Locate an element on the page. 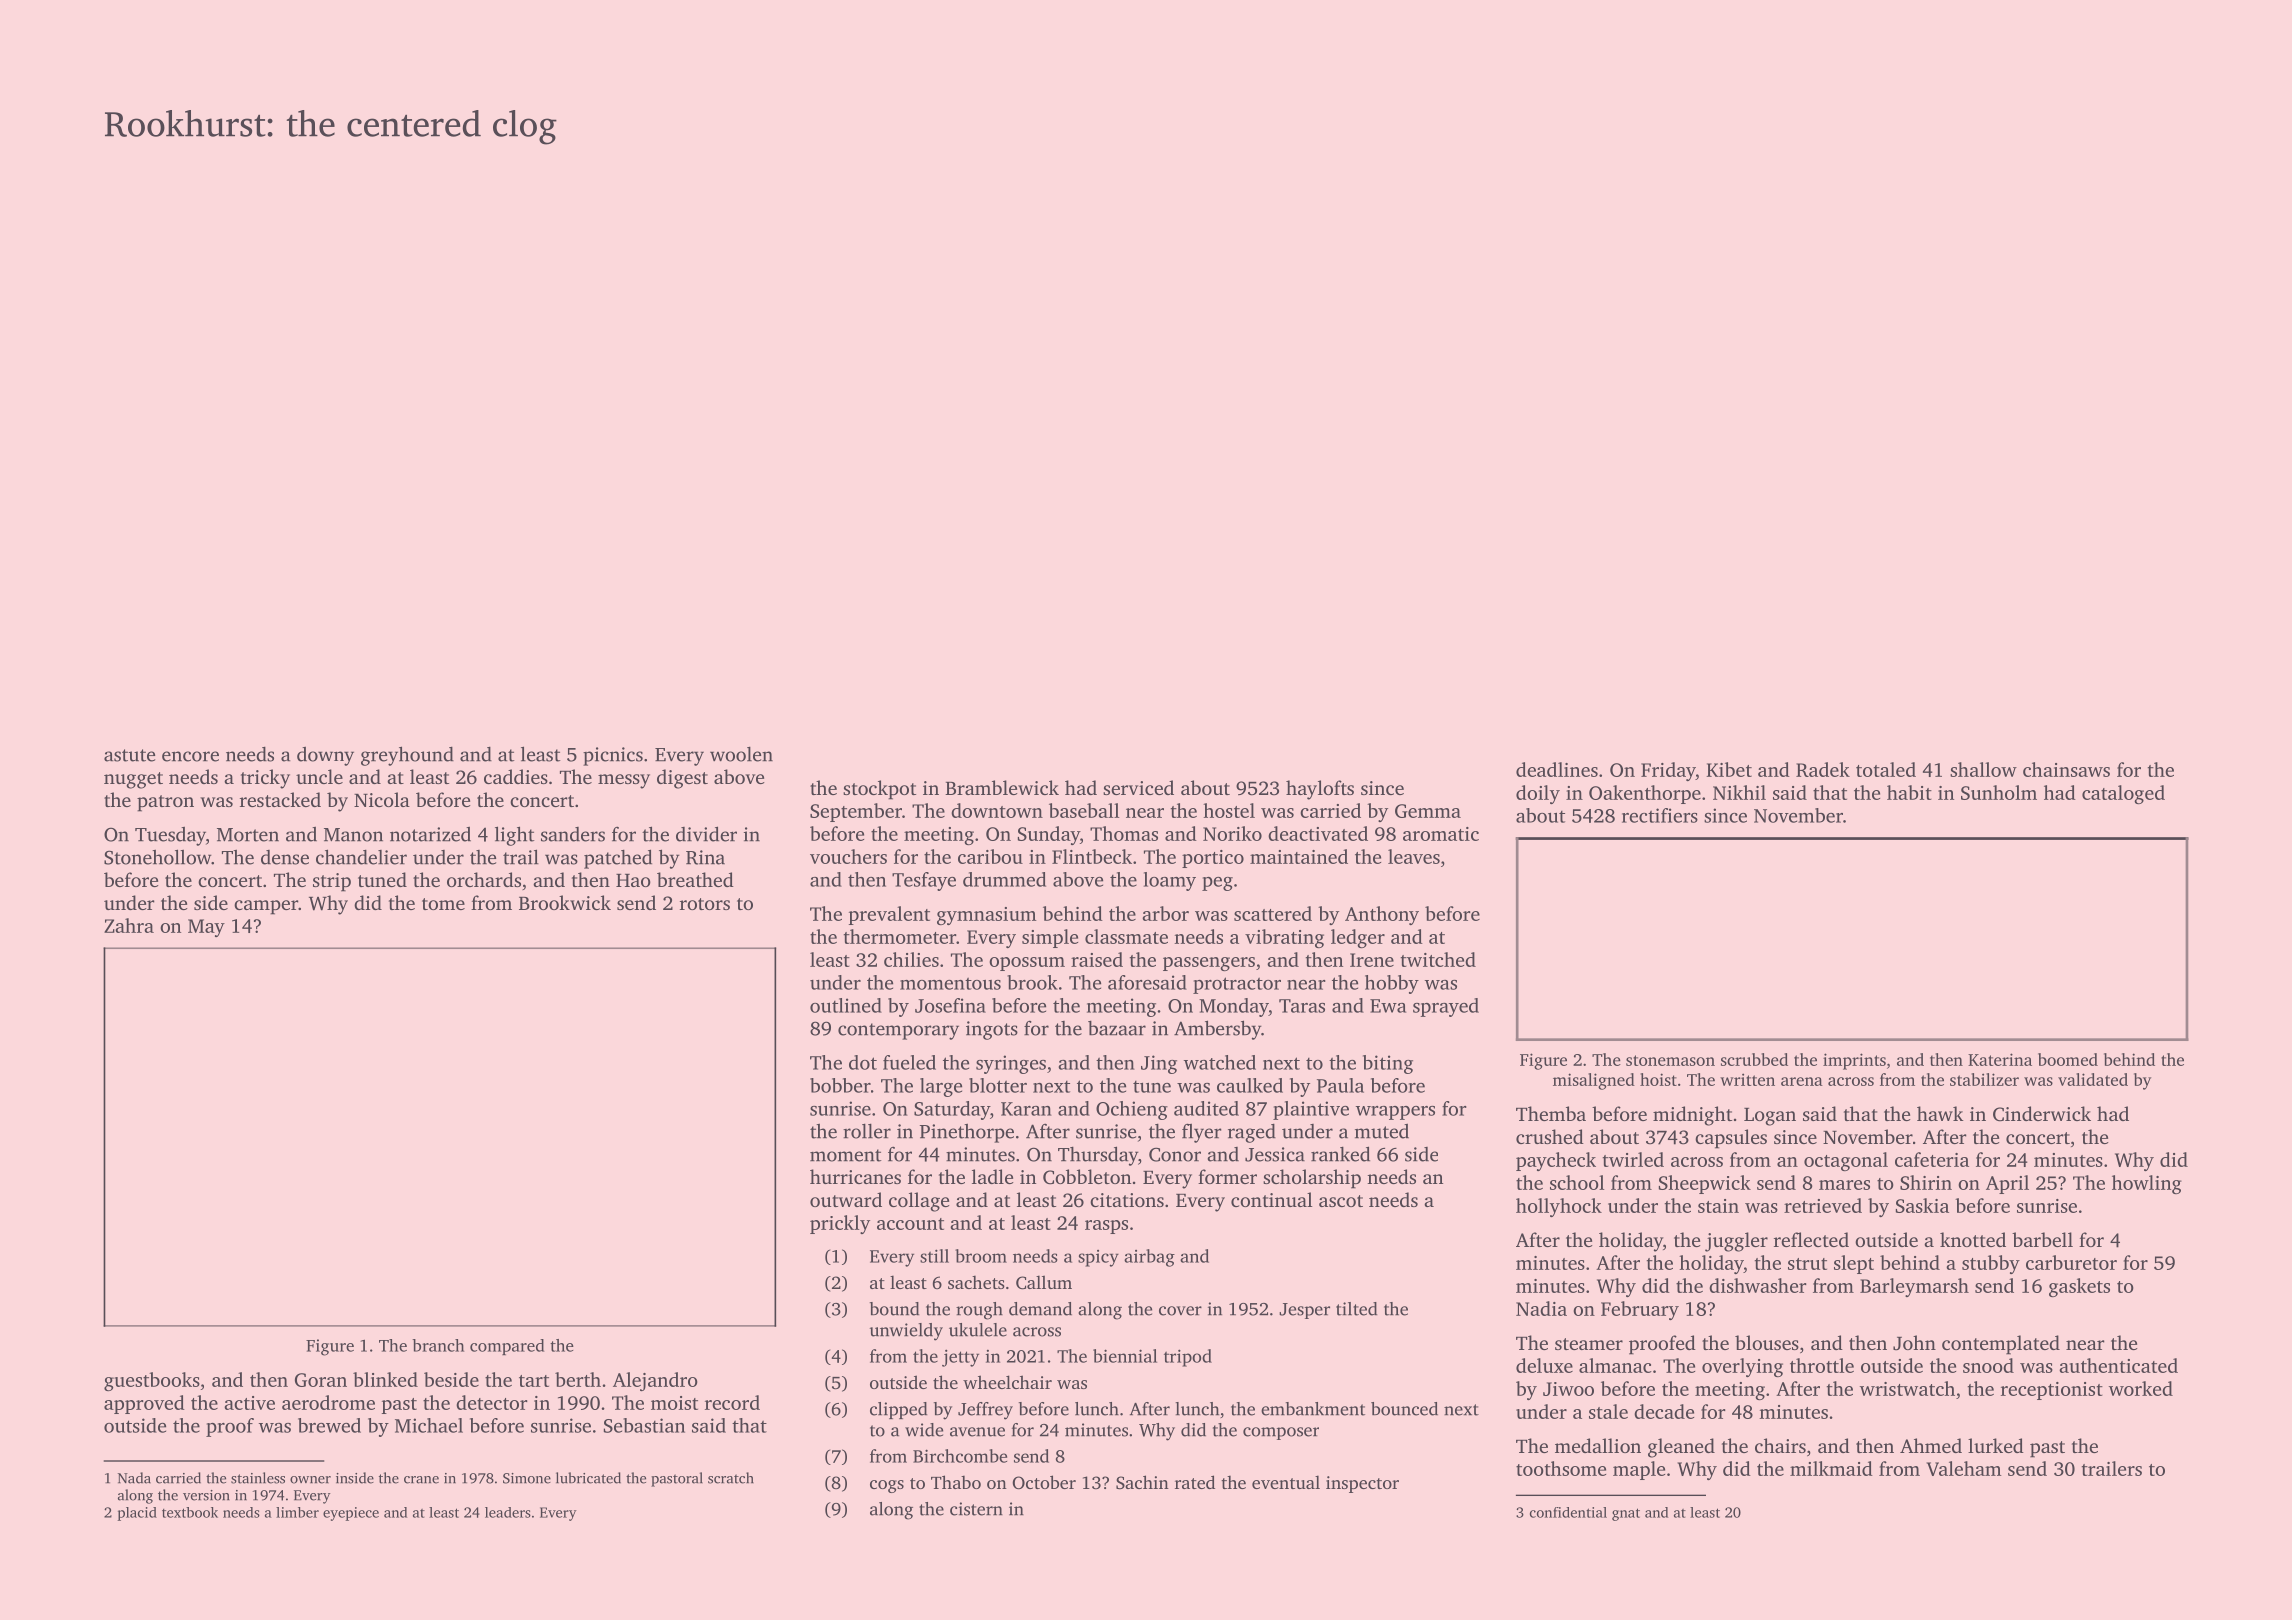  Irene is located at coordinates (1372, 960).
